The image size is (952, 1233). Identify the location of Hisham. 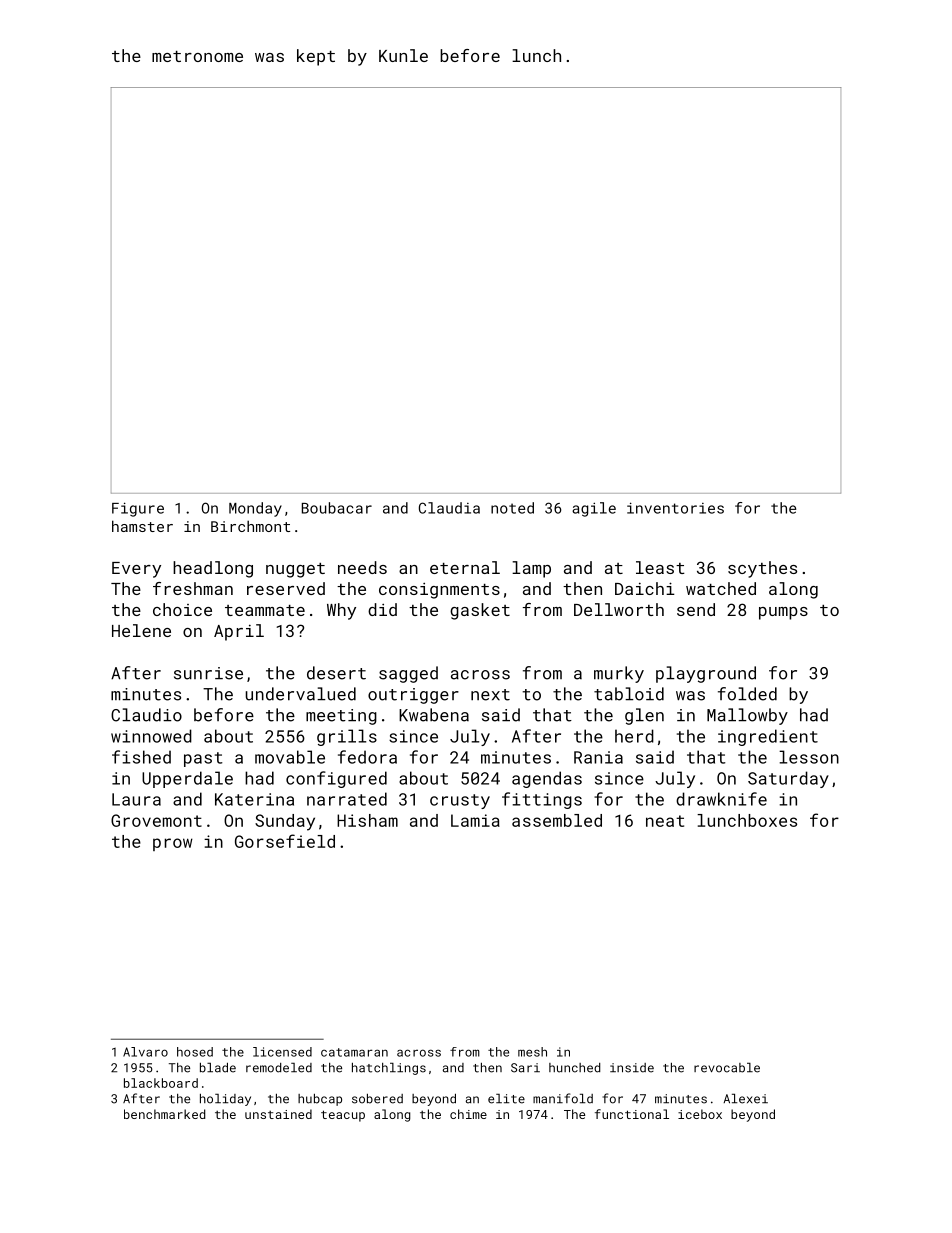
(367, 820).
